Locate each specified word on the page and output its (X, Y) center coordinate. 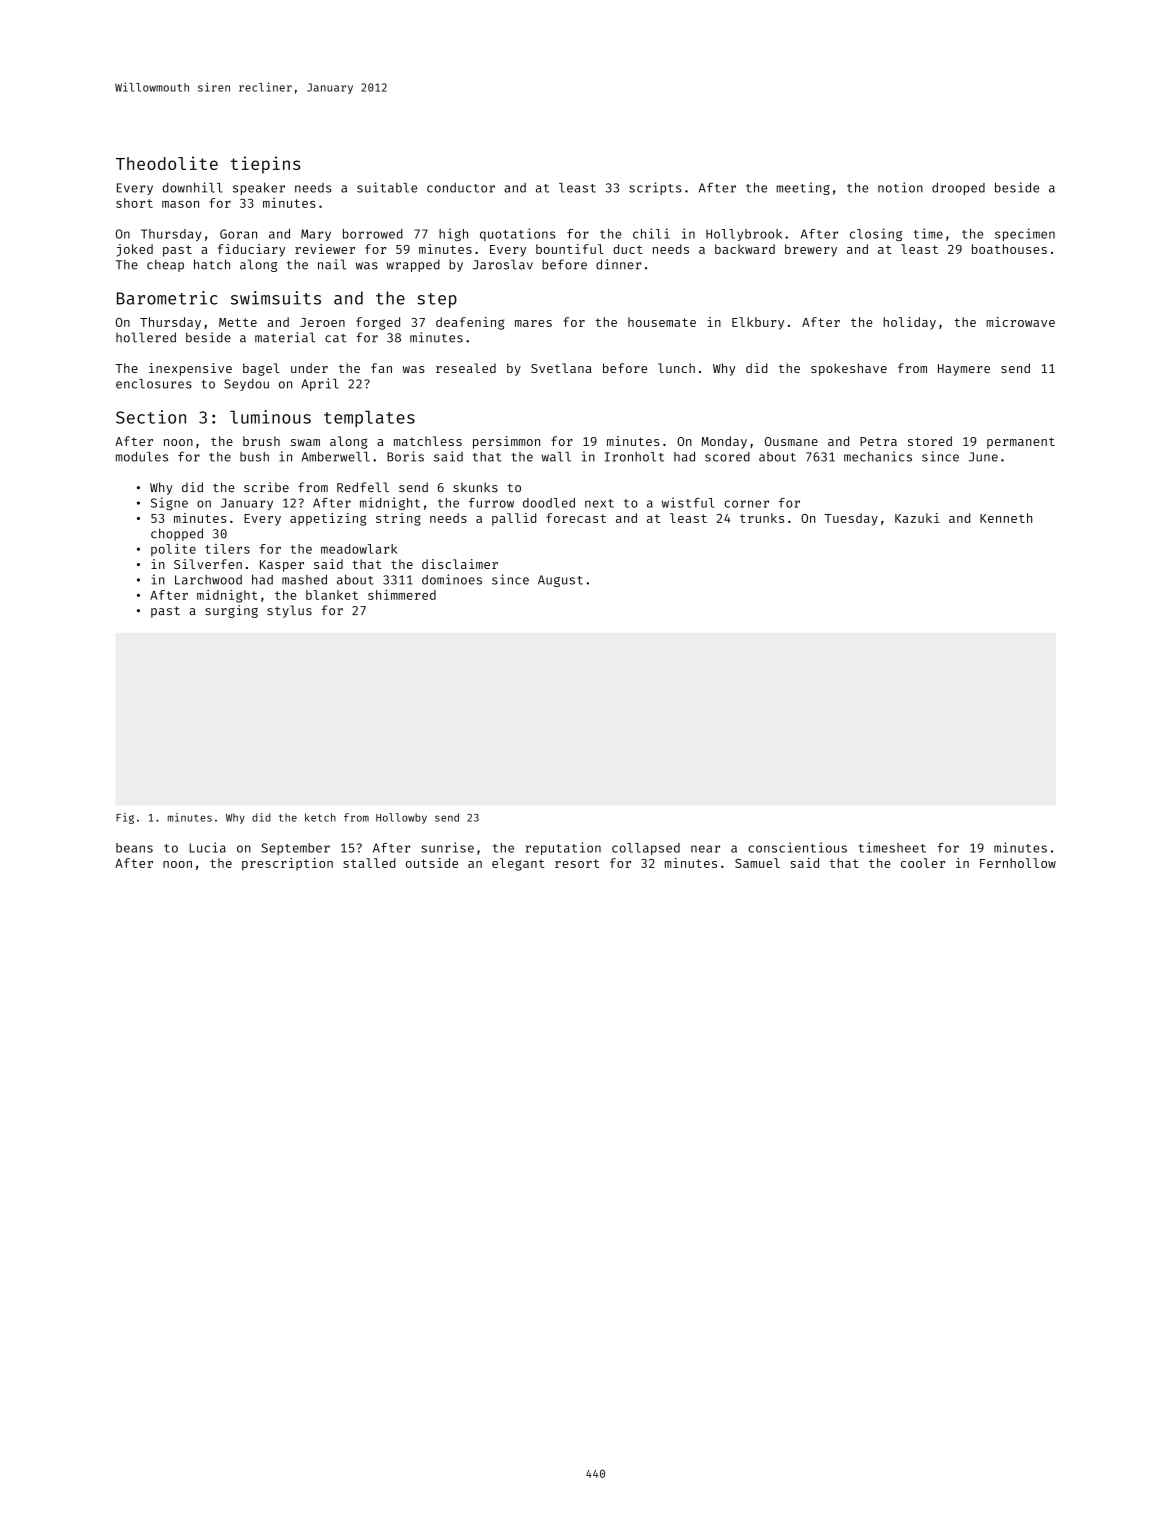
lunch (676, 368)
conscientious (797, 847)
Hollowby (401, 818)
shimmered (402, 595)
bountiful (570, 249)
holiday (909, 323)
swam (305, 442)
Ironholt (634, 457)
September (295, 849)
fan (381, 368)
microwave (1020, 322)
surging (231, 611)
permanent (1021, 443)
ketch (320, 817)
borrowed (373, 234)
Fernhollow (1018, 863)
